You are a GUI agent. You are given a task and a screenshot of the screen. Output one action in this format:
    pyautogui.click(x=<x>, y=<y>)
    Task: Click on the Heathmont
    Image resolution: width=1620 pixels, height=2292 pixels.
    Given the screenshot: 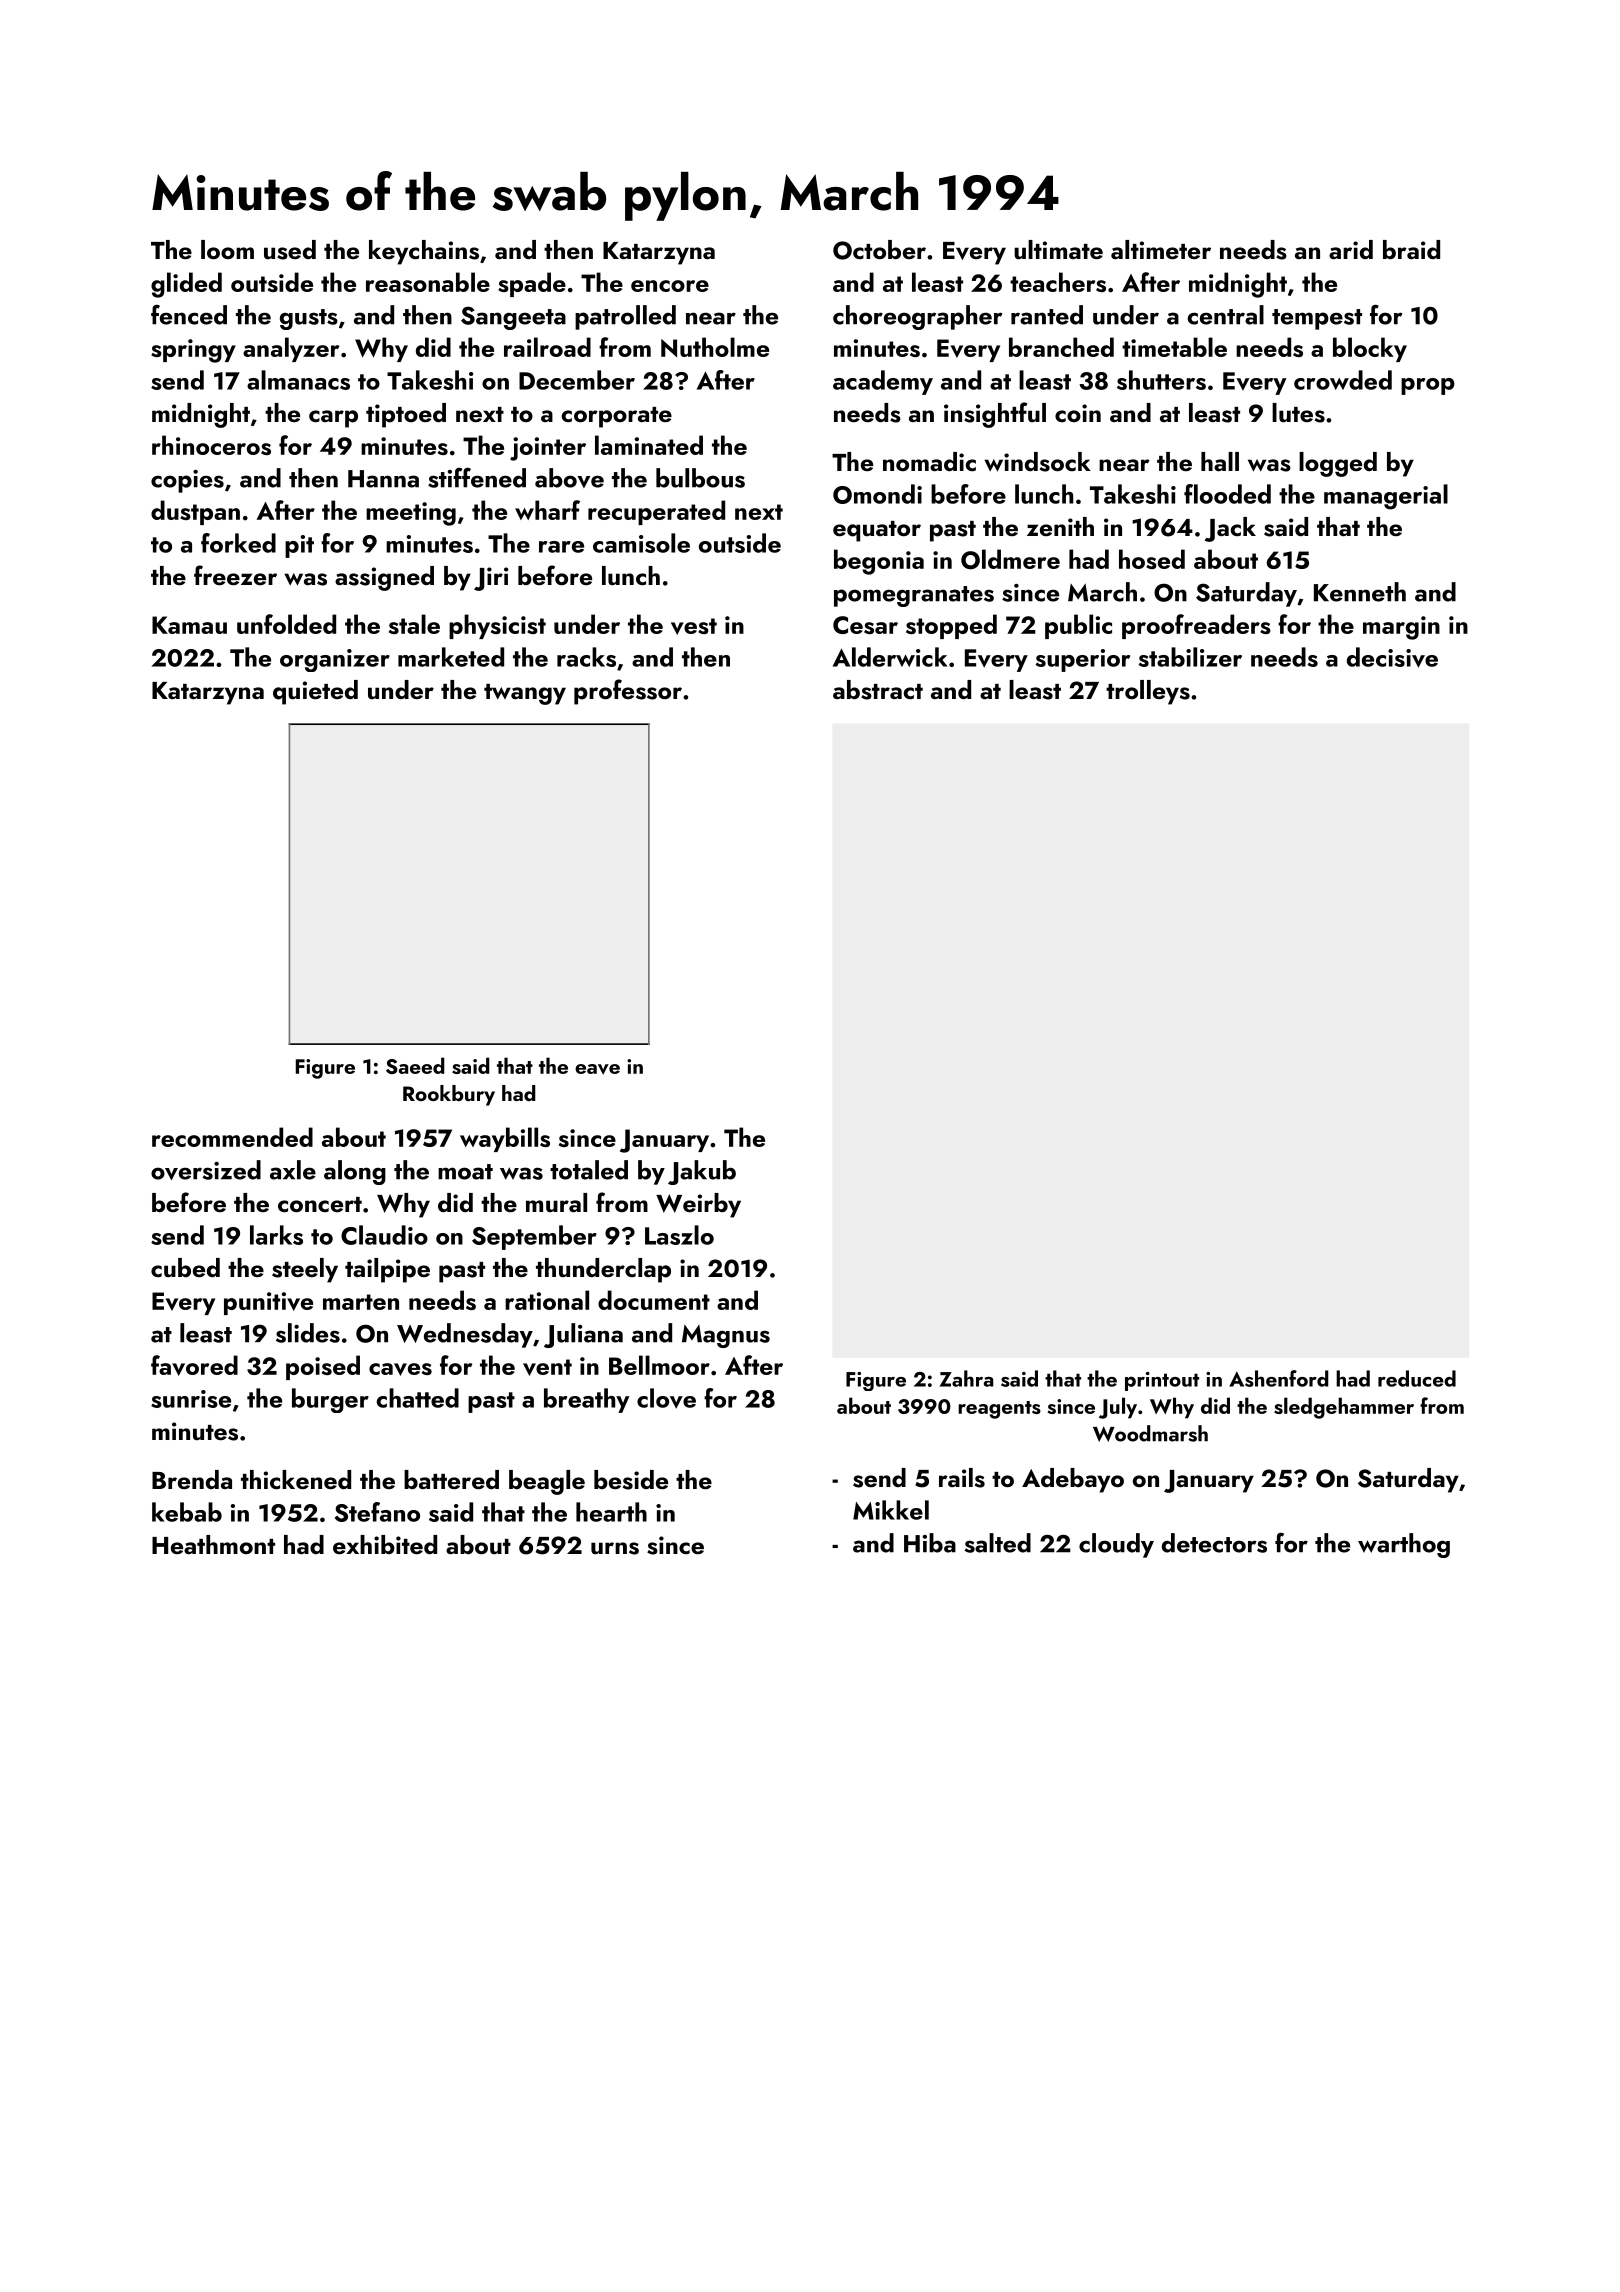 What is the action you would take?
    pyautogui.click(x=213, y=1544)
